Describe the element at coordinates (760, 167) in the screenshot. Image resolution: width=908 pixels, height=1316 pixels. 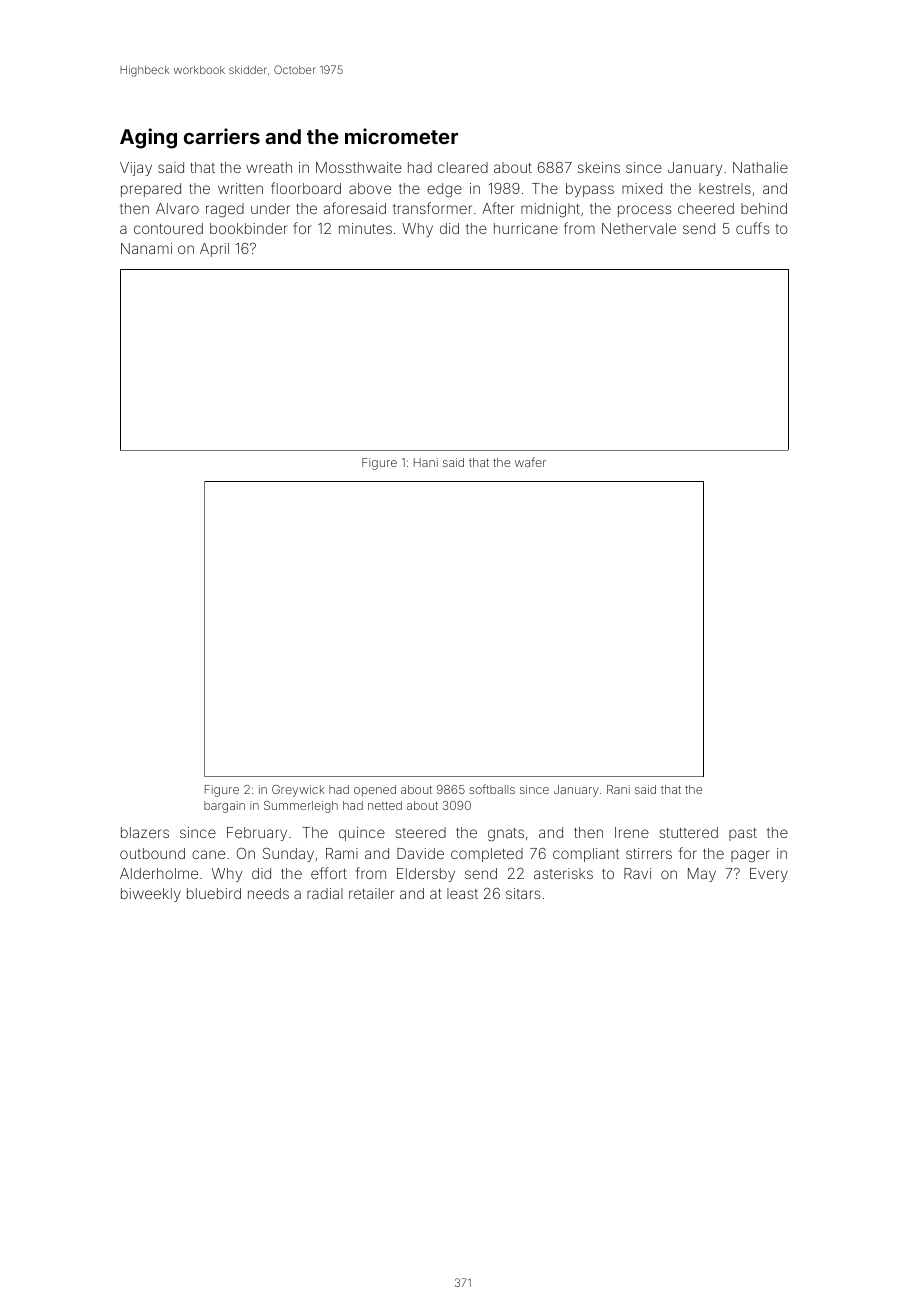
I see `Nathalie` at that location.
